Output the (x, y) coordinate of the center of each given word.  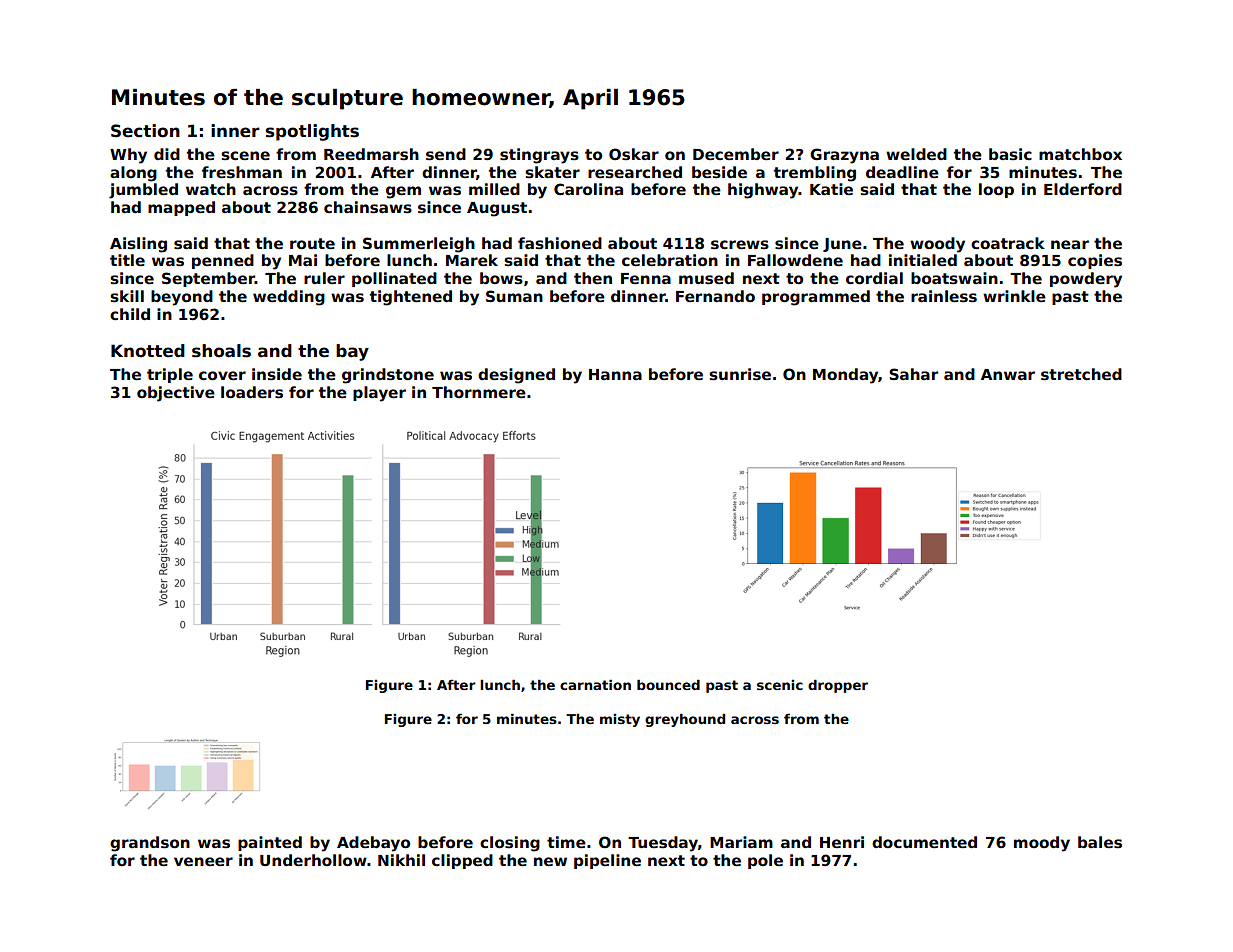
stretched (1081, 374)
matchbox (1080, 154)
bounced (668, 684)
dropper (838, 686)
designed (516, 376)
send (446, 154)
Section (145, 131)
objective (176, 394)
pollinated (394, 279)
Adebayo (373, 844)
